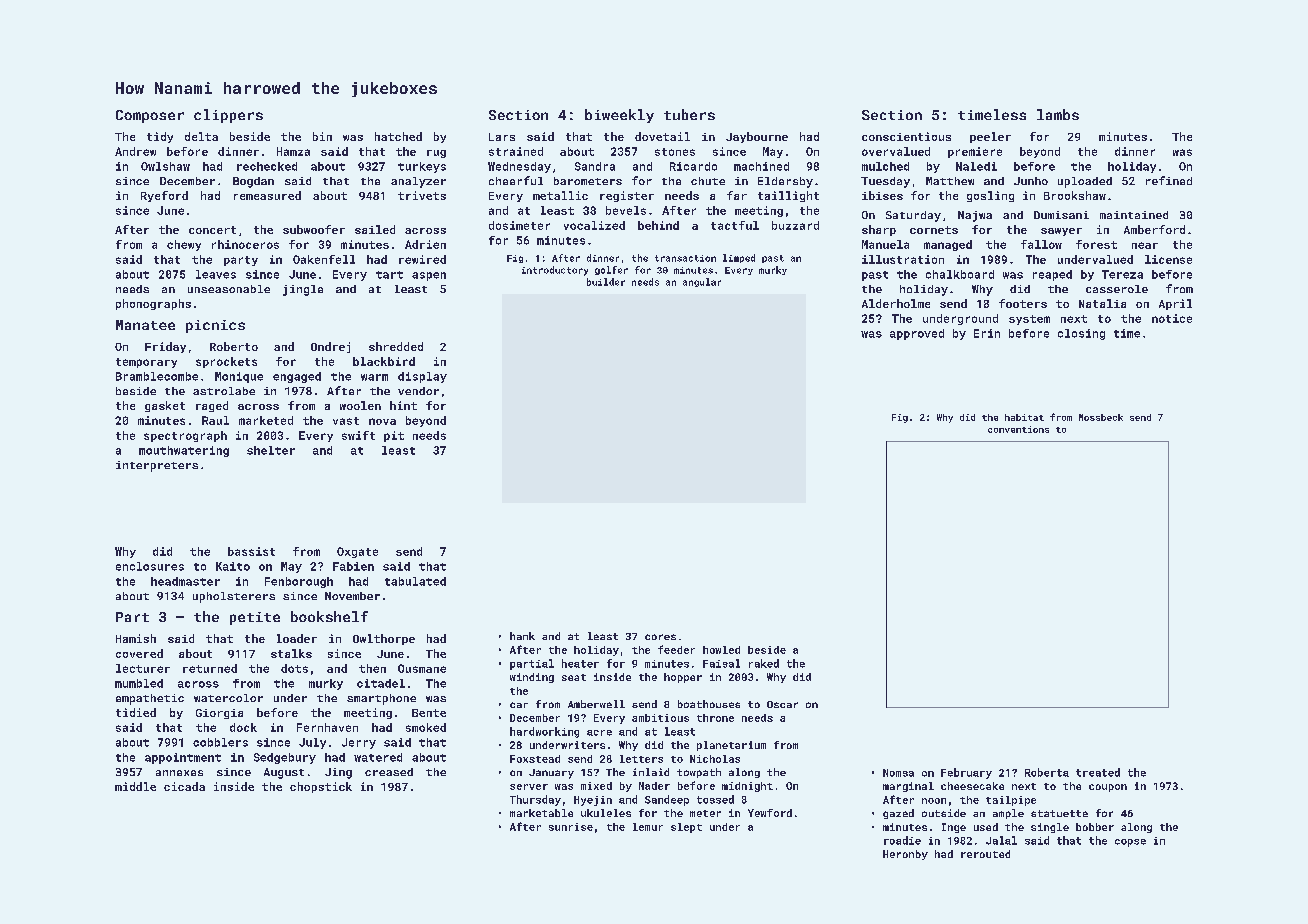 This screenshot has height=924, width=1308. What do you see at coordinates (685, 258) in the screenshot?
I see `transaction` at bounding box center [685, 258].
